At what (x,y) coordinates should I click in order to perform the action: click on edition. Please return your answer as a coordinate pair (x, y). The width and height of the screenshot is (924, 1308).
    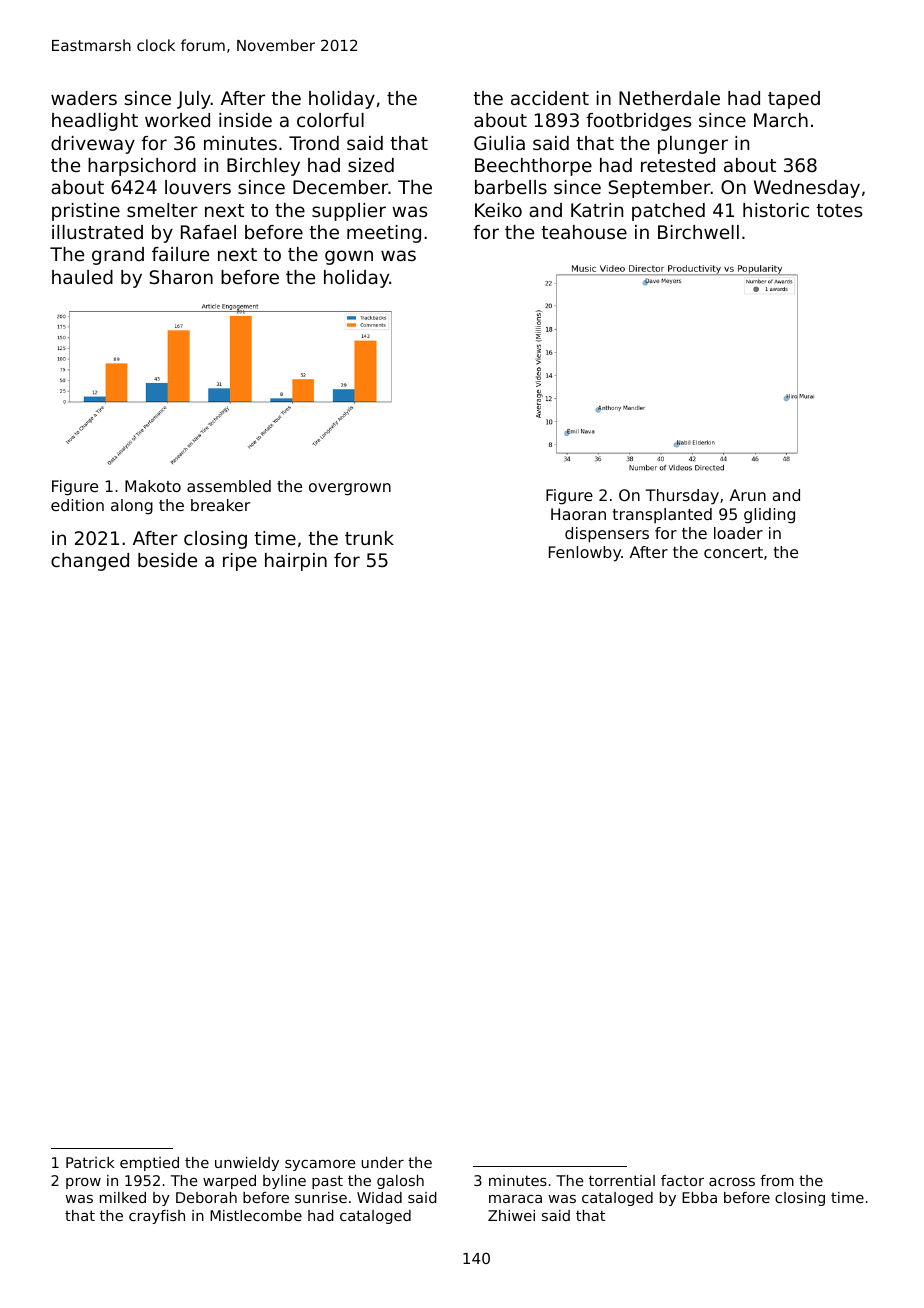
    Looking at the image, I should click on (77, 505).
